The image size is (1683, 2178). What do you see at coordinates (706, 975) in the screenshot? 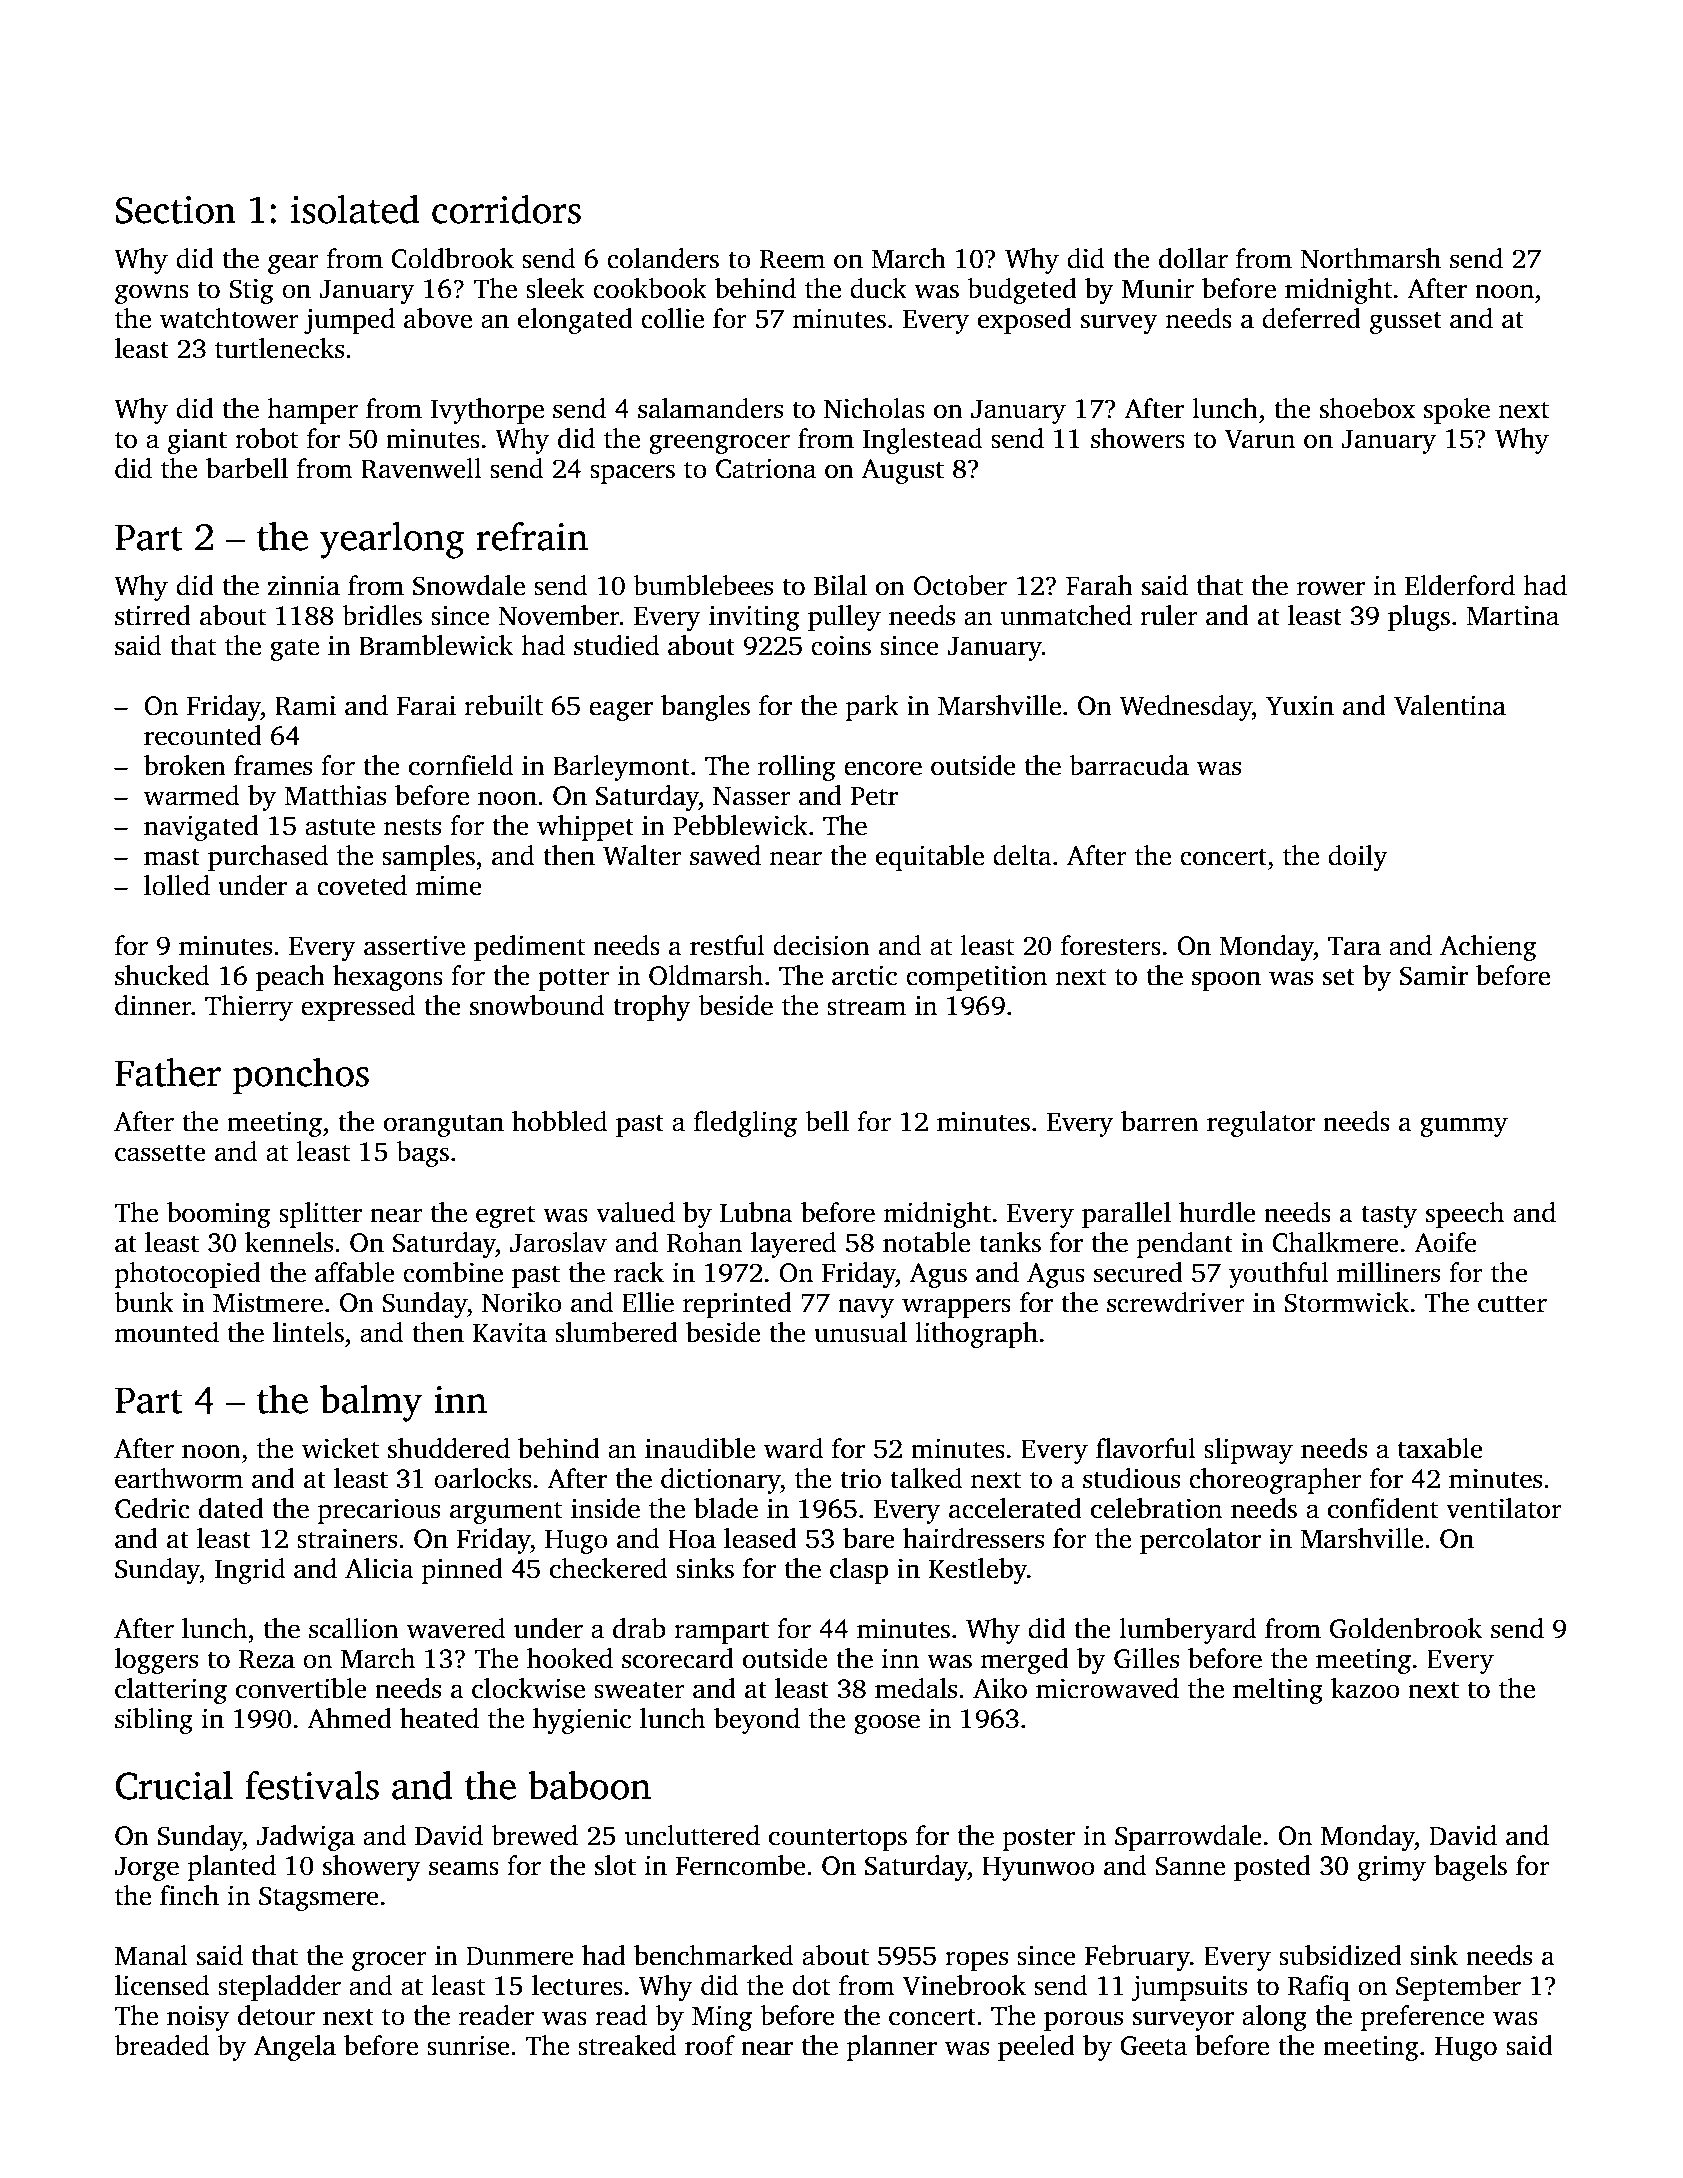
I see `Oldmarsh` at bounding box center [706, 975].
